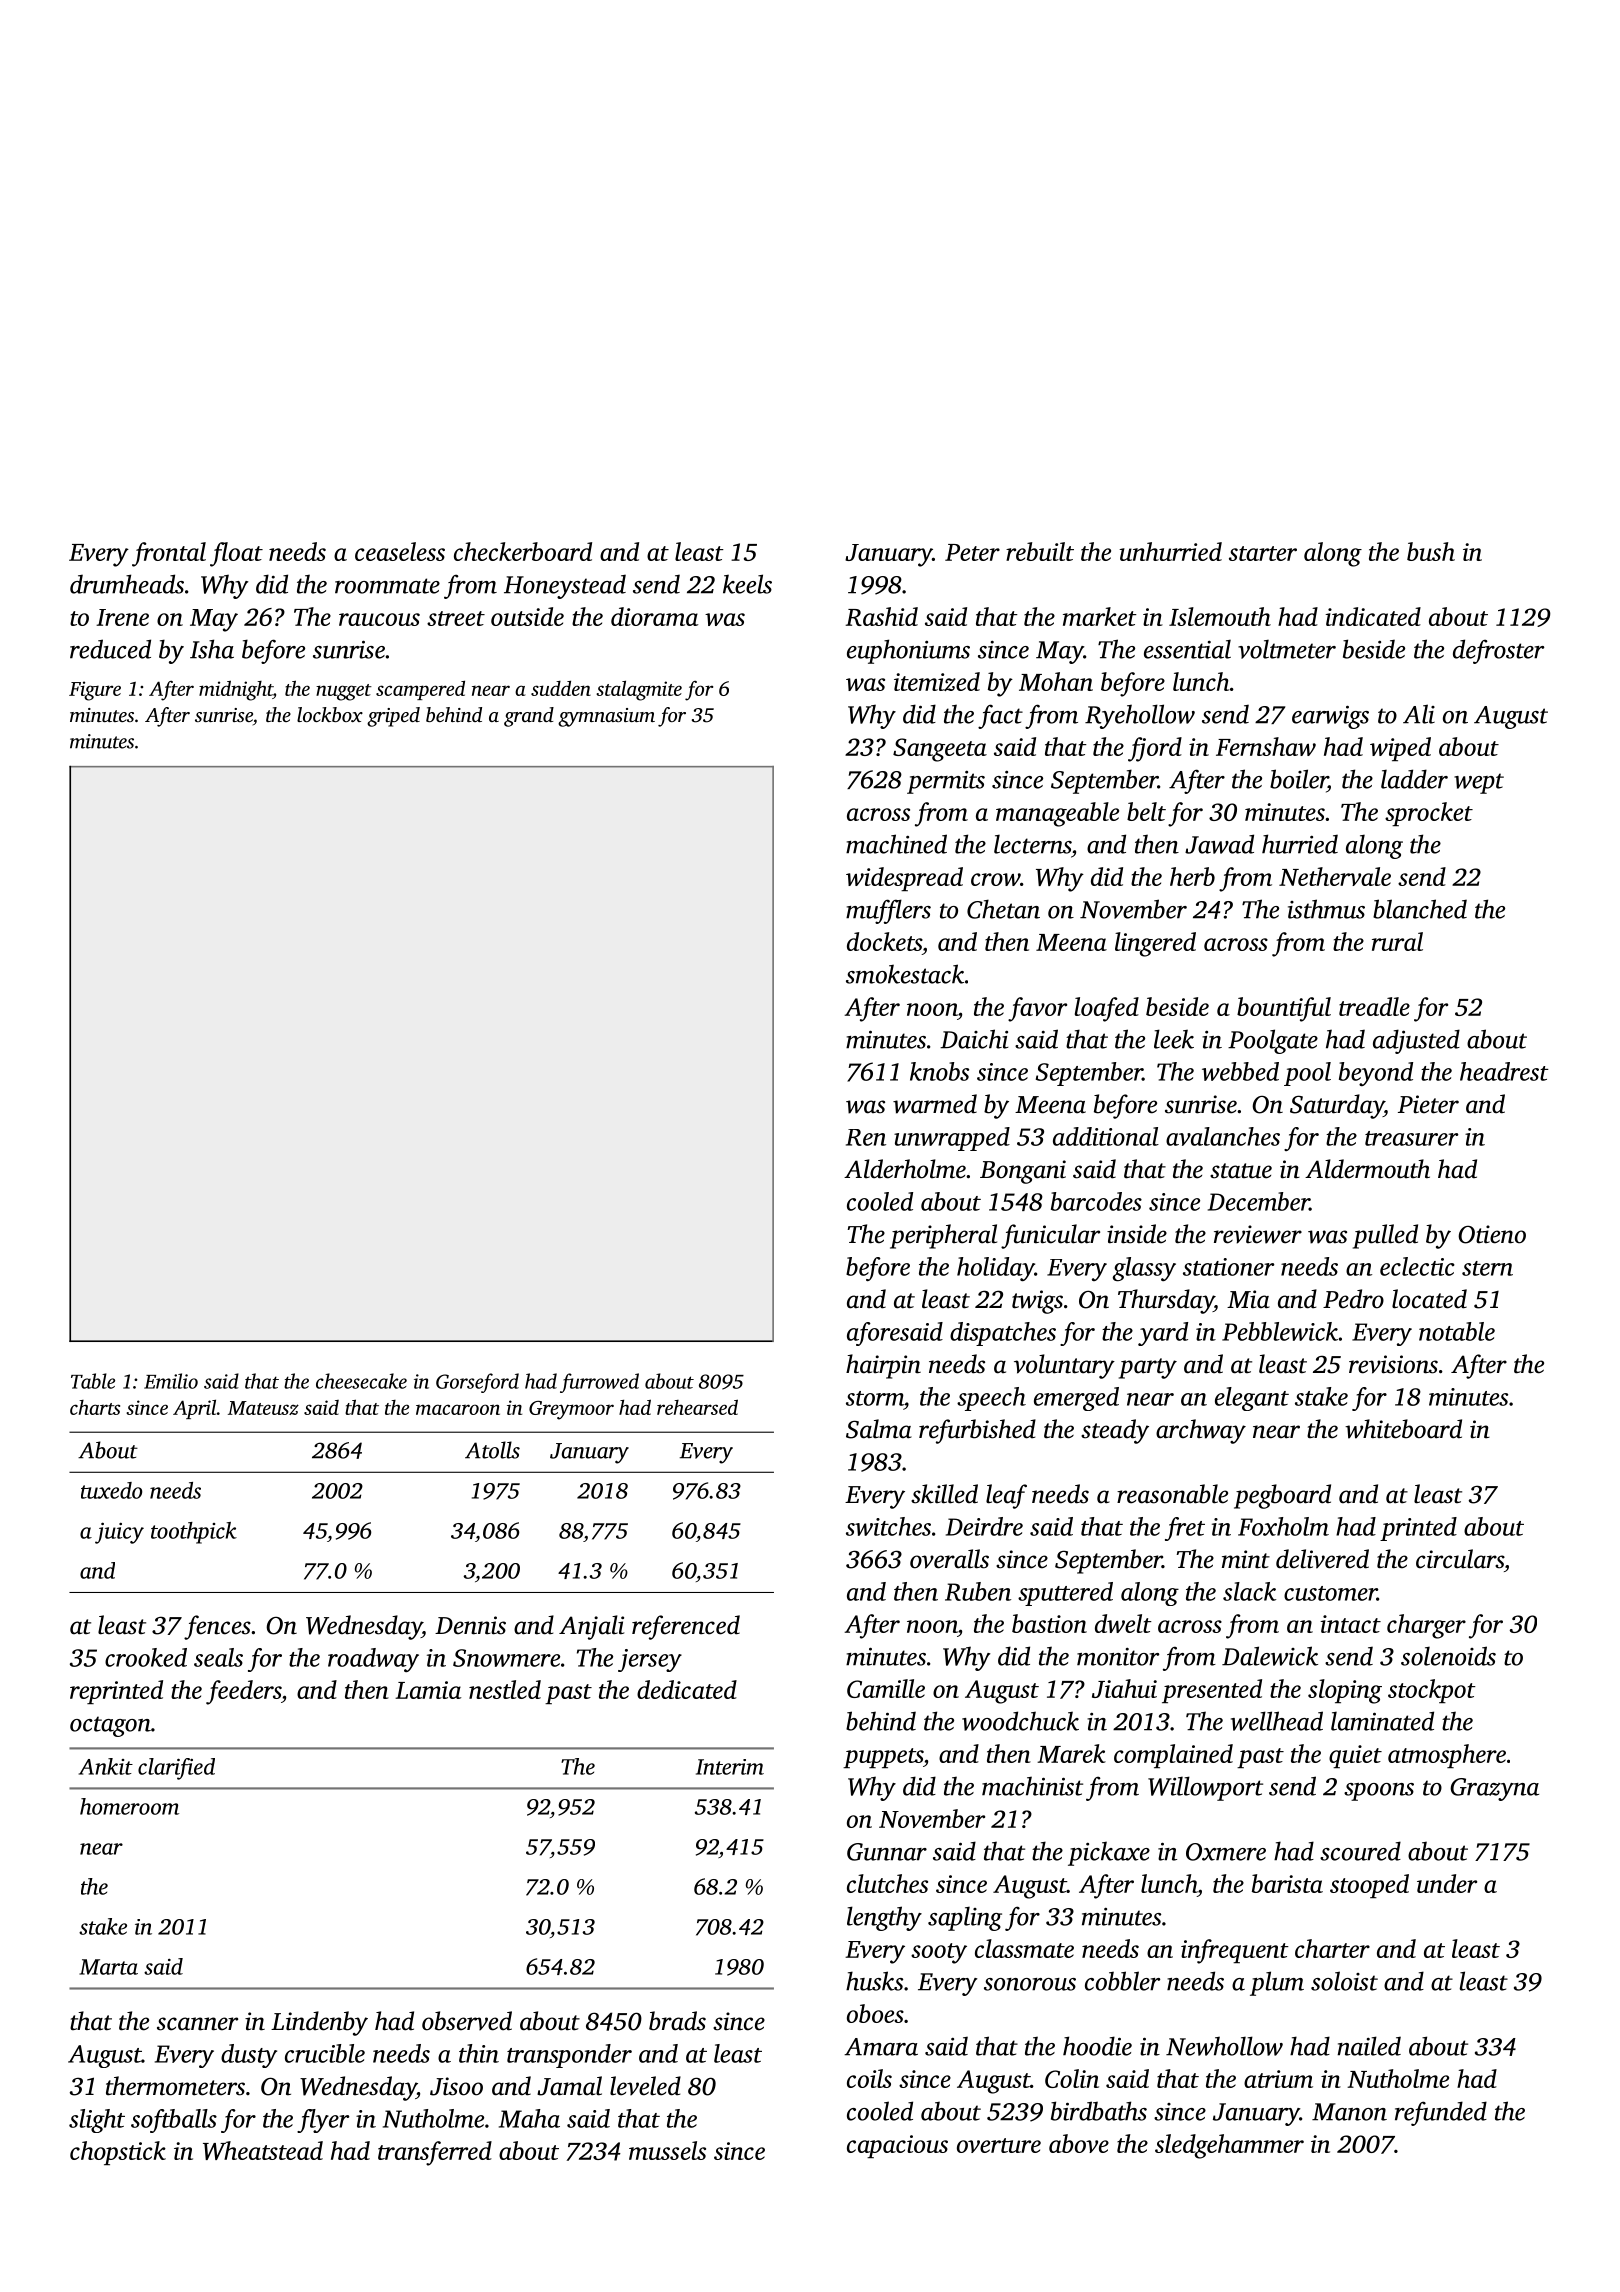 This screenshot has height=2292, width=1620. Describe the element at coordinates (323, 2121) in the screenshot. I see `flyer` at that location.
